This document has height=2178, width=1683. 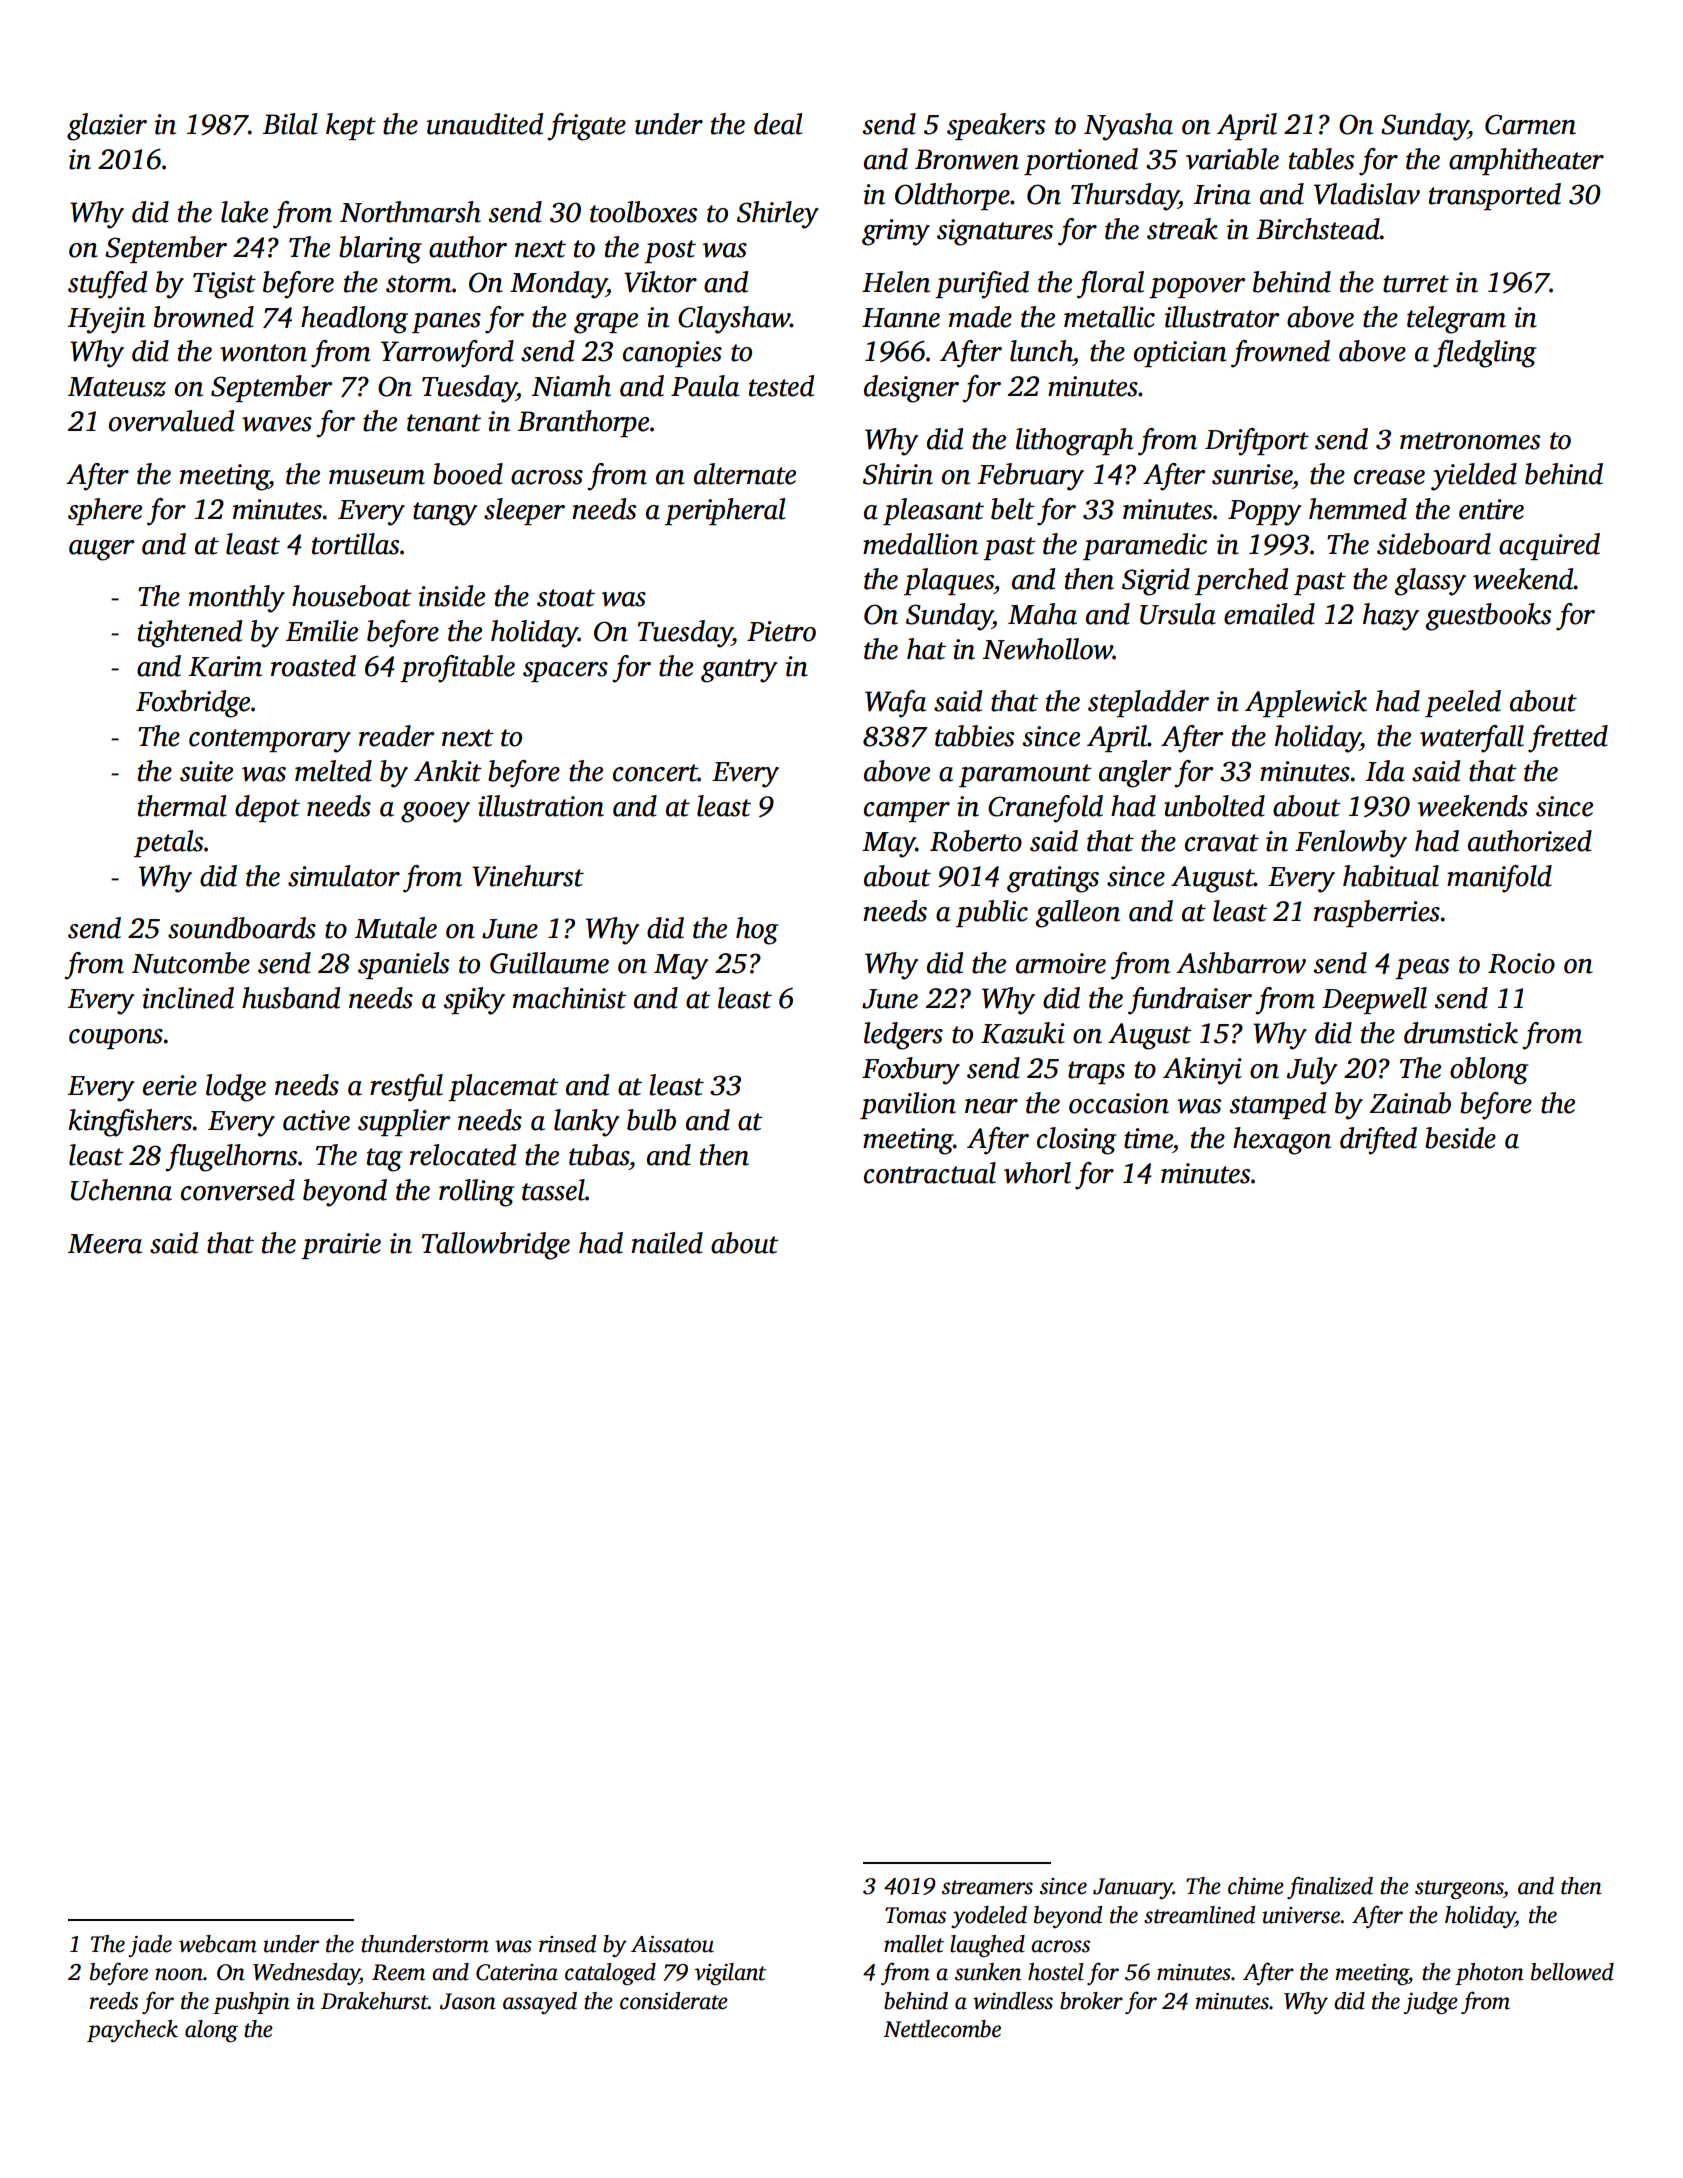 What do you see at coordinates (1430, 2003) in the document?
I see `judge` at bounding box center [1430, 2003].
